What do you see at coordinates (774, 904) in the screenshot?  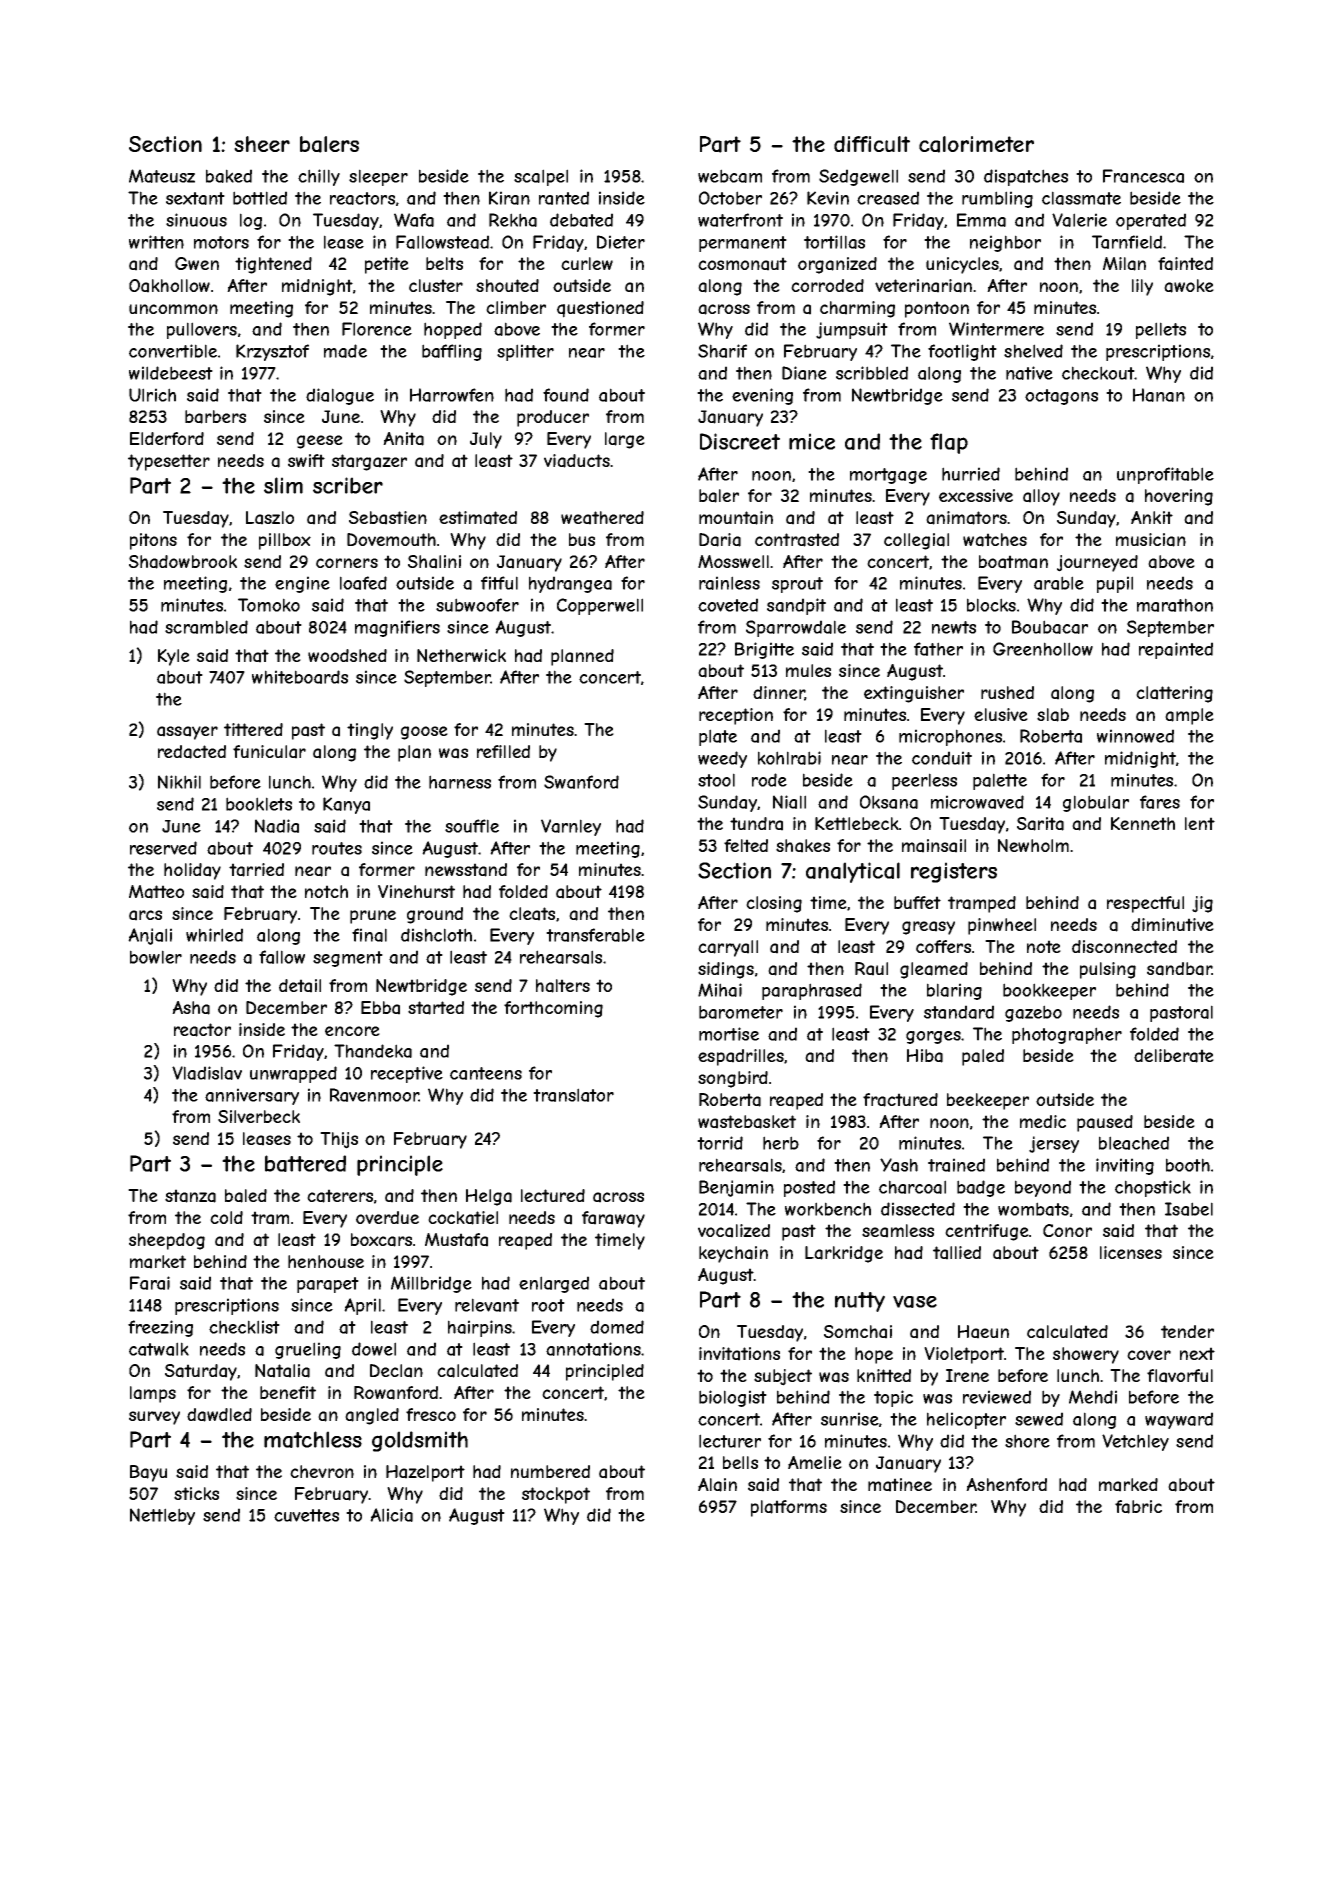 I see `closing` at bounding box center [774, 904].
